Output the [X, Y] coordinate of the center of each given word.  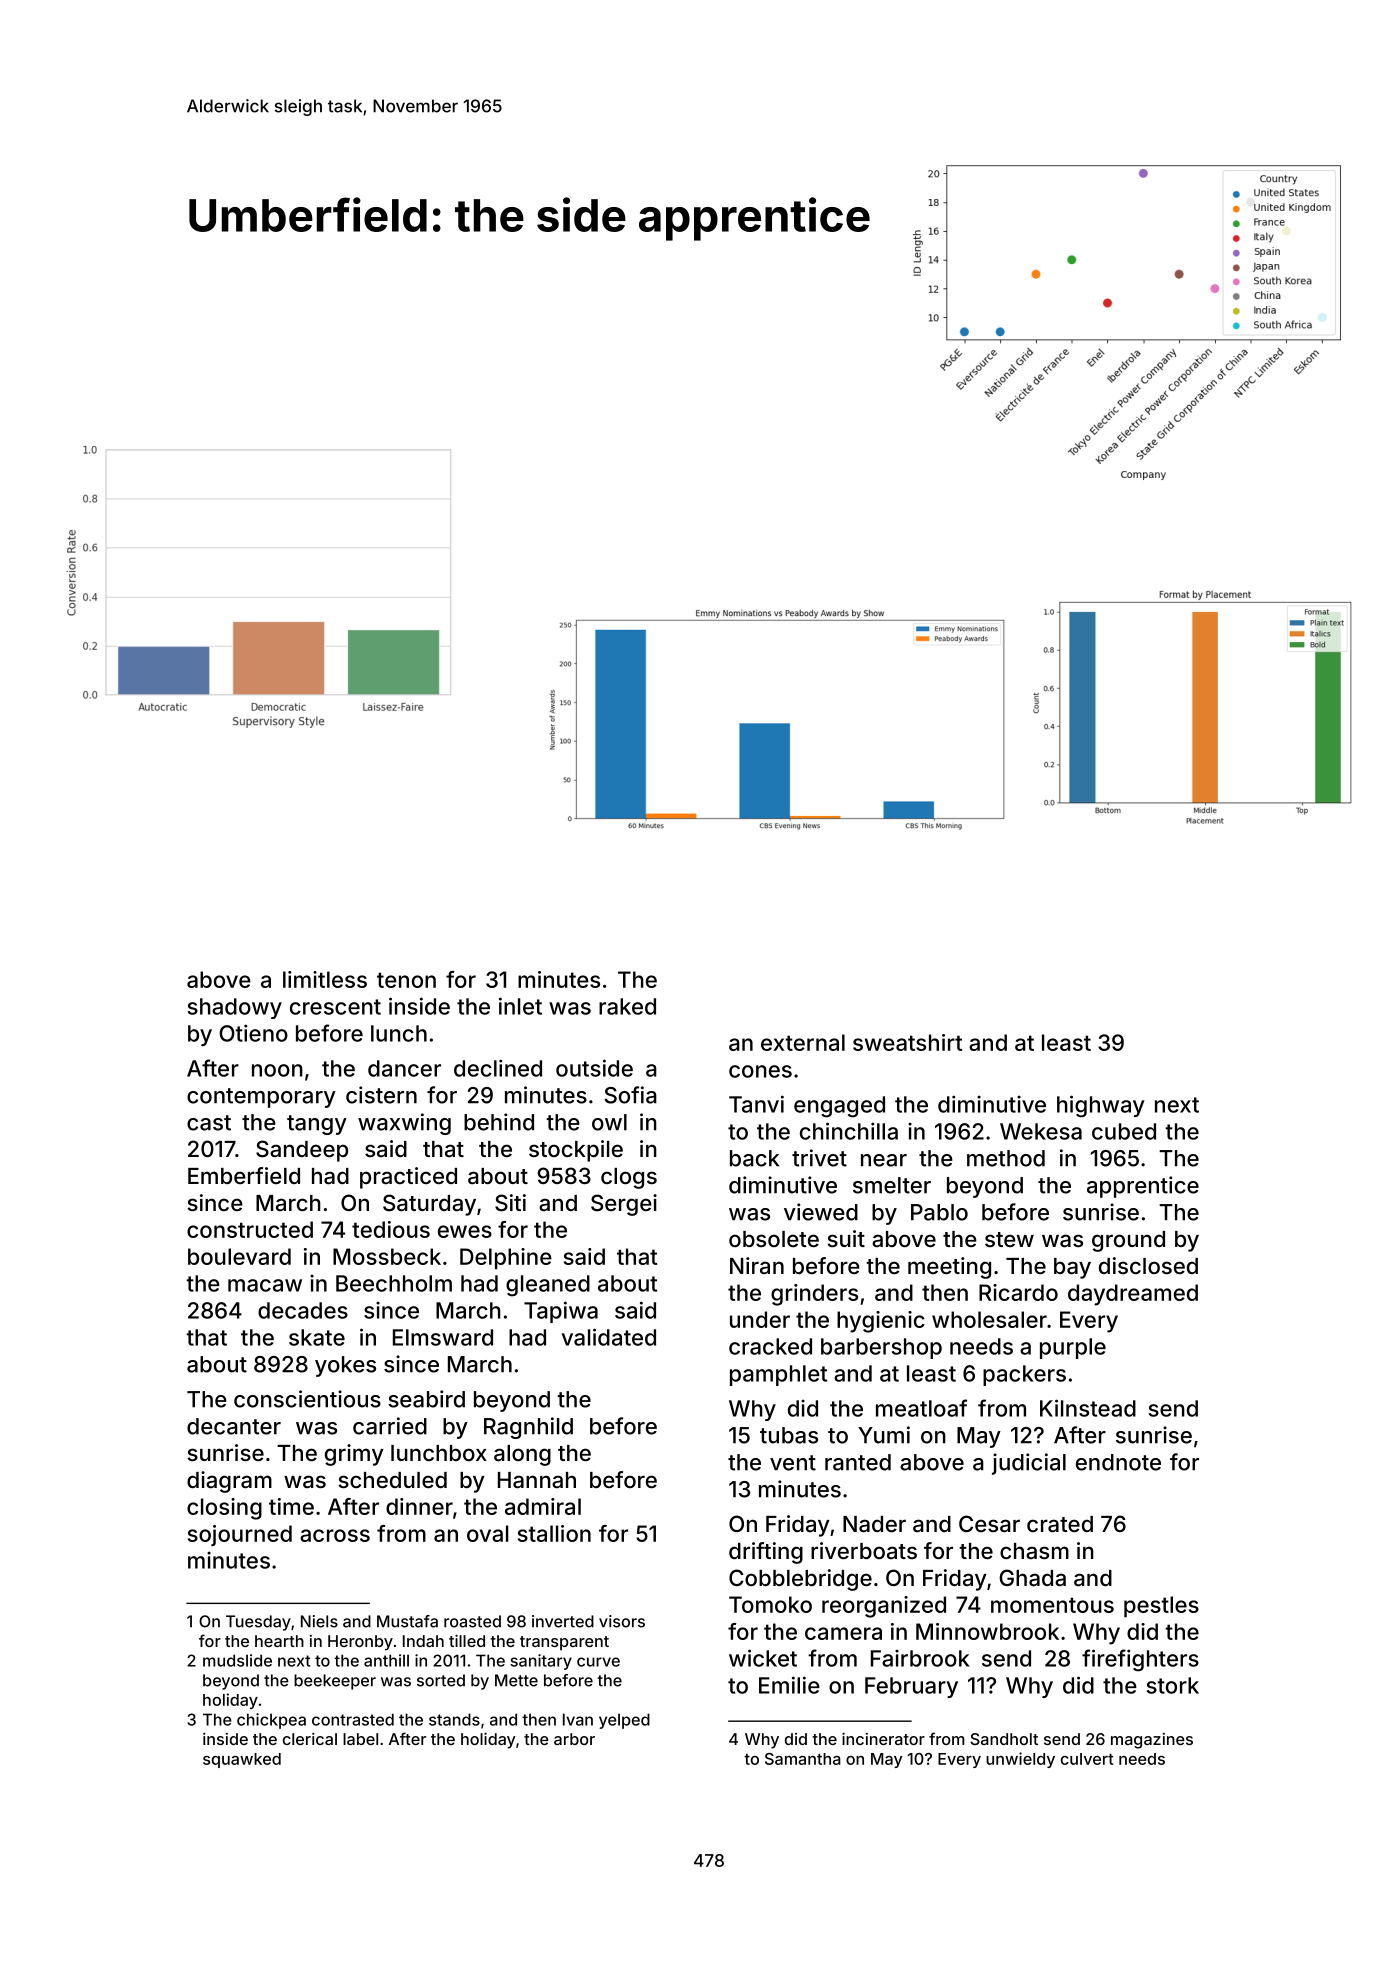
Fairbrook [920, 1658]
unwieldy [1020, 1760]
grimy [354, 1455]
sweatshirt [907, 1042]
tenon [406, 980]
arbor [574, 1739]
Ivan [578, 1719]
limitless [325, 979]
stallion [554, 1533]
